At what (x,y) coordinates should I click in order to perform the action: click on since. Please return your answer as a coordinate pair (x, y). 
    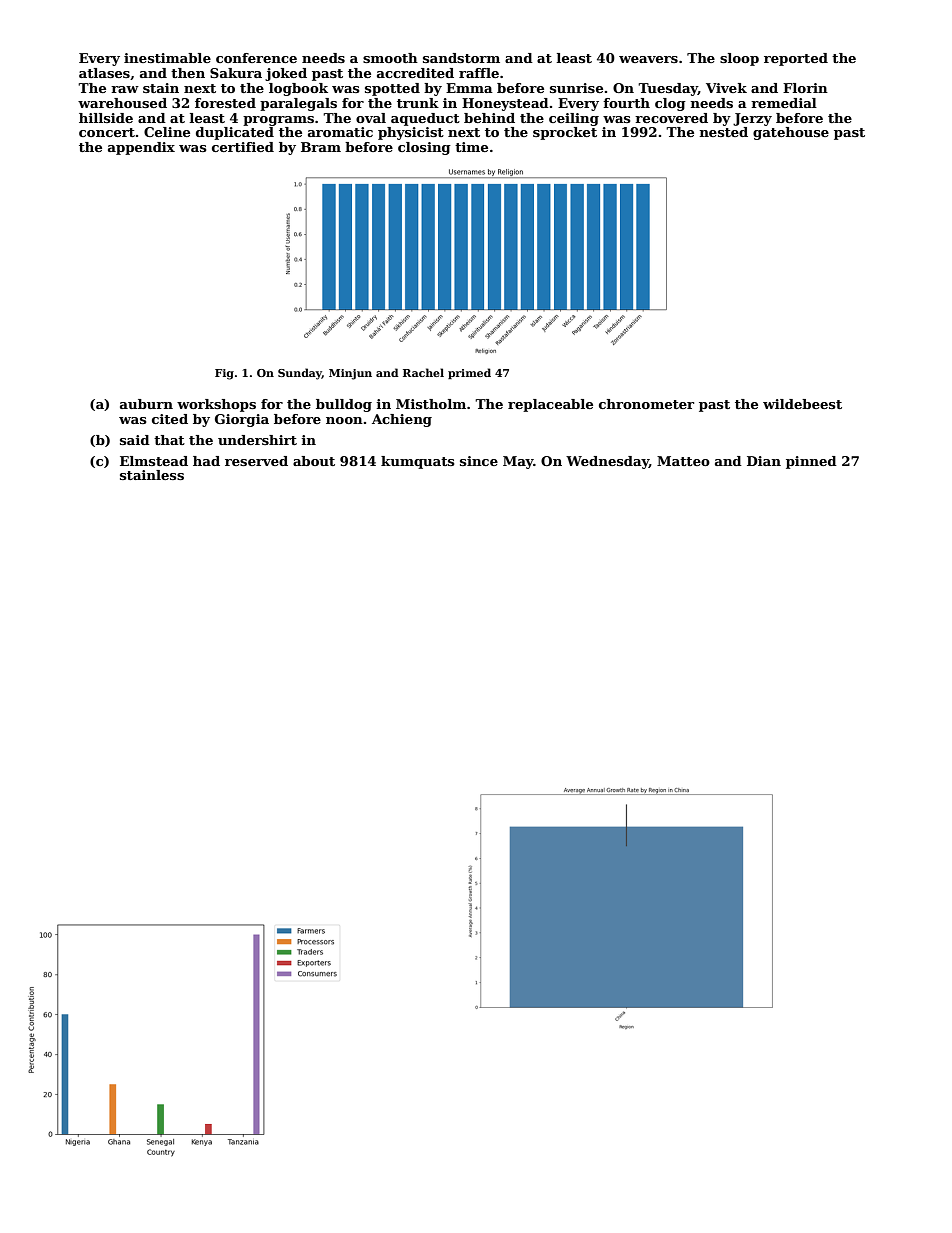
    Looking at the image, I should click on (479, 461).
